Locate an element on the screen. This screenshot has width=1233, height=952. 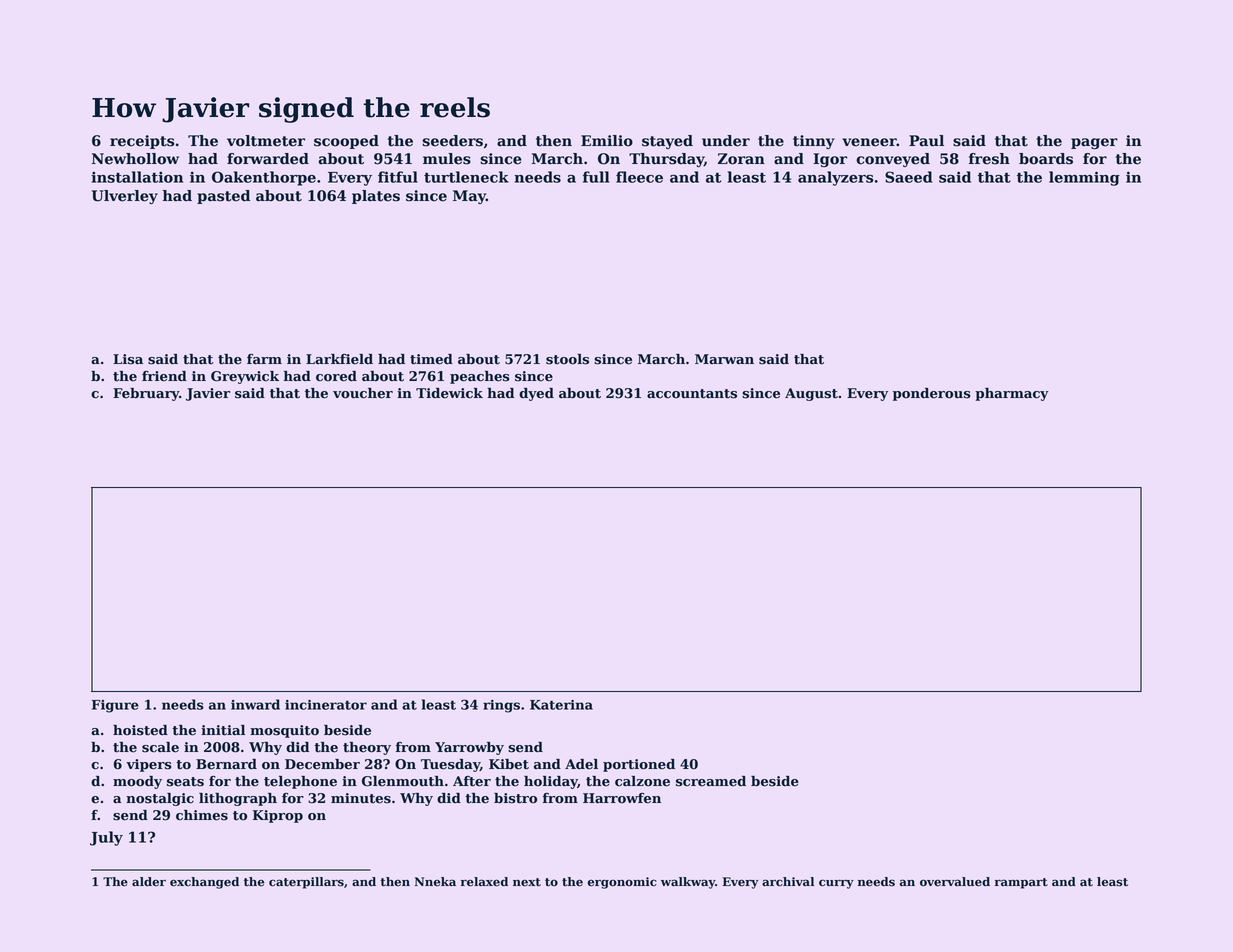
Figure is located at coordinates (115, 706).
